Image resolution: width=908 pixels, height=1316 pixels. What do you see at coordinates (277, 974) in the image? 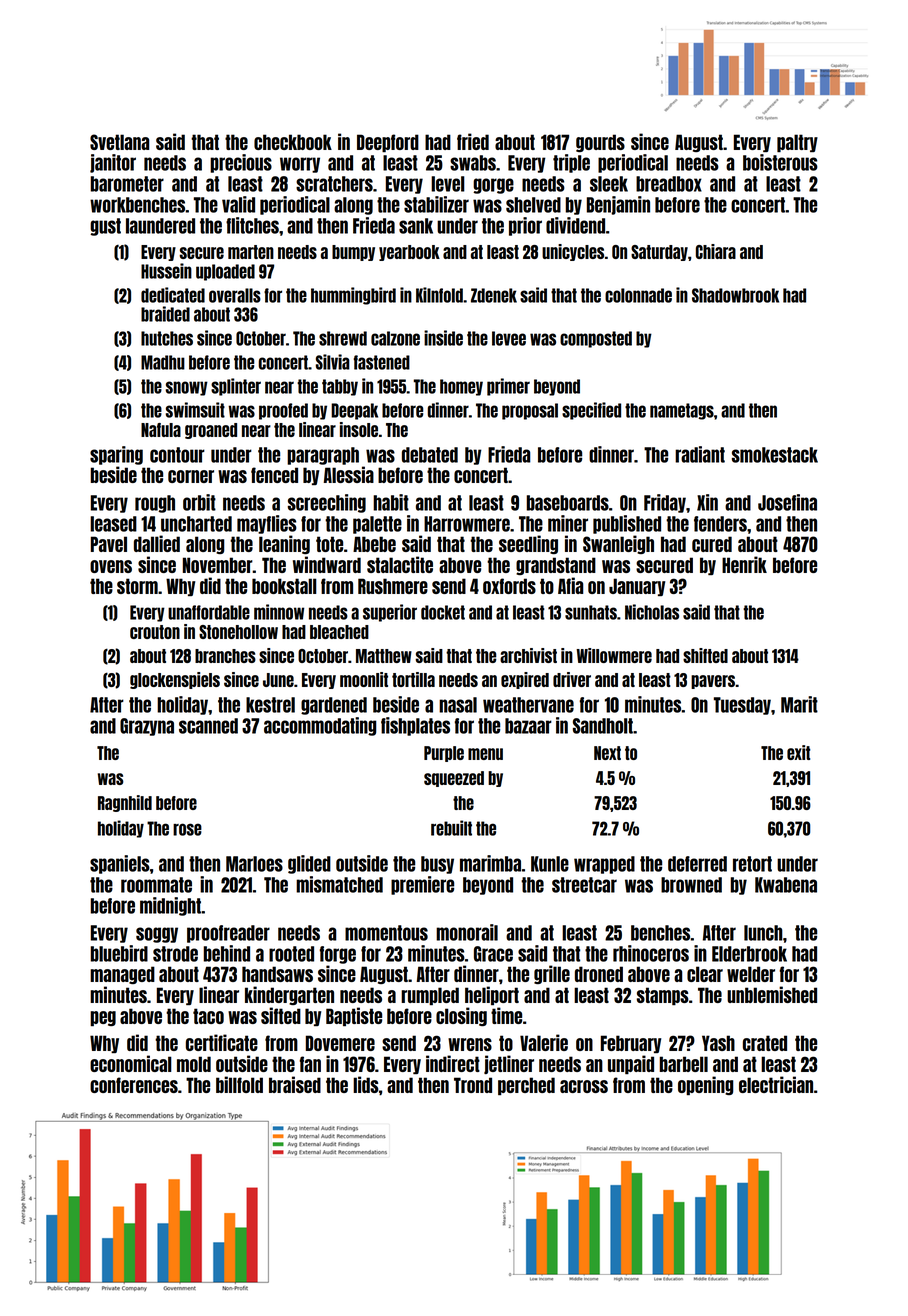
I see `handsaws` at bounding box center [277, 974].
